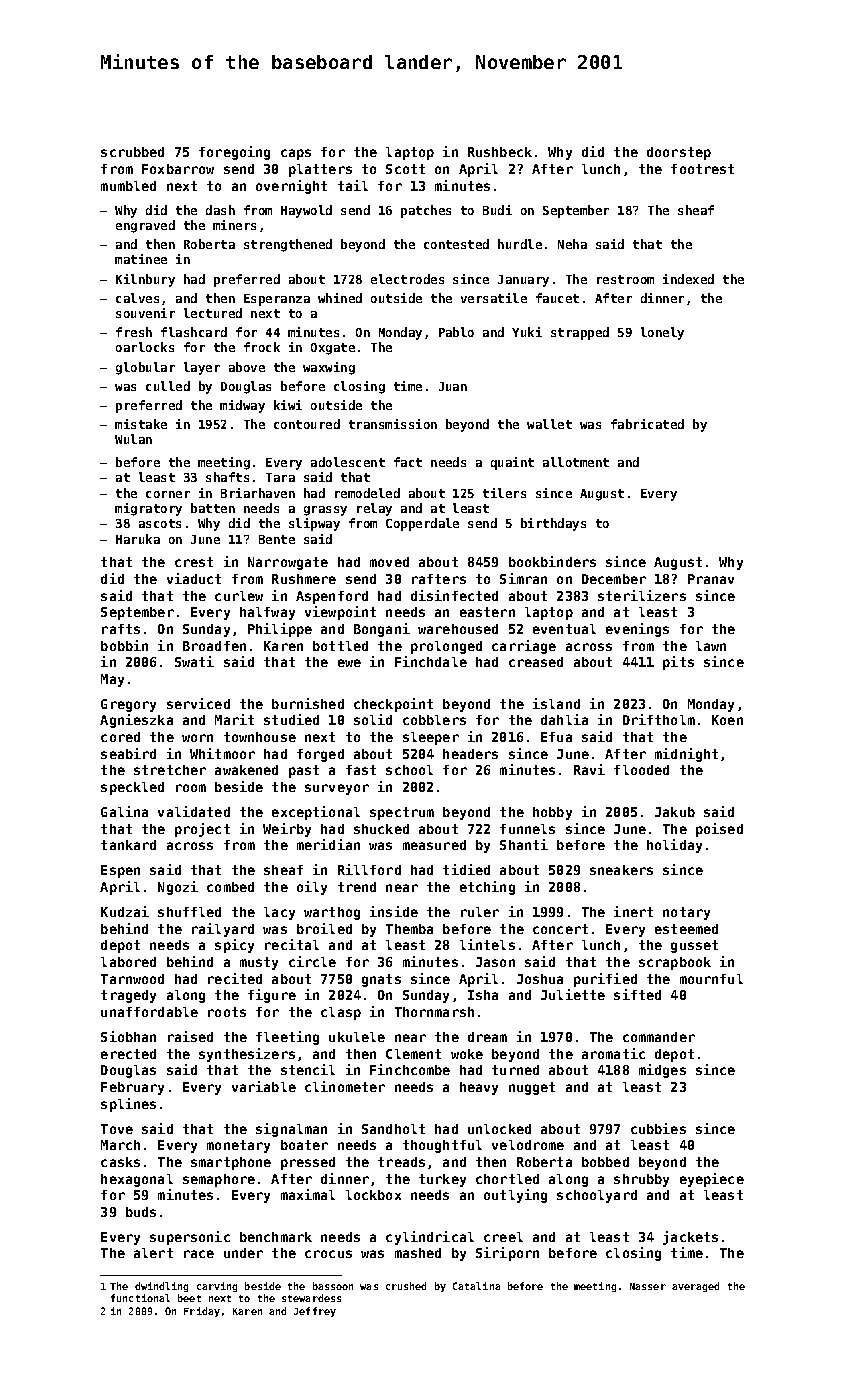 The width and height of the screenshot is (849, 1400). What do you see at coordinates (647, 424) in the screenshot?
I see `fabricated` at bounding box center [647, 424].
